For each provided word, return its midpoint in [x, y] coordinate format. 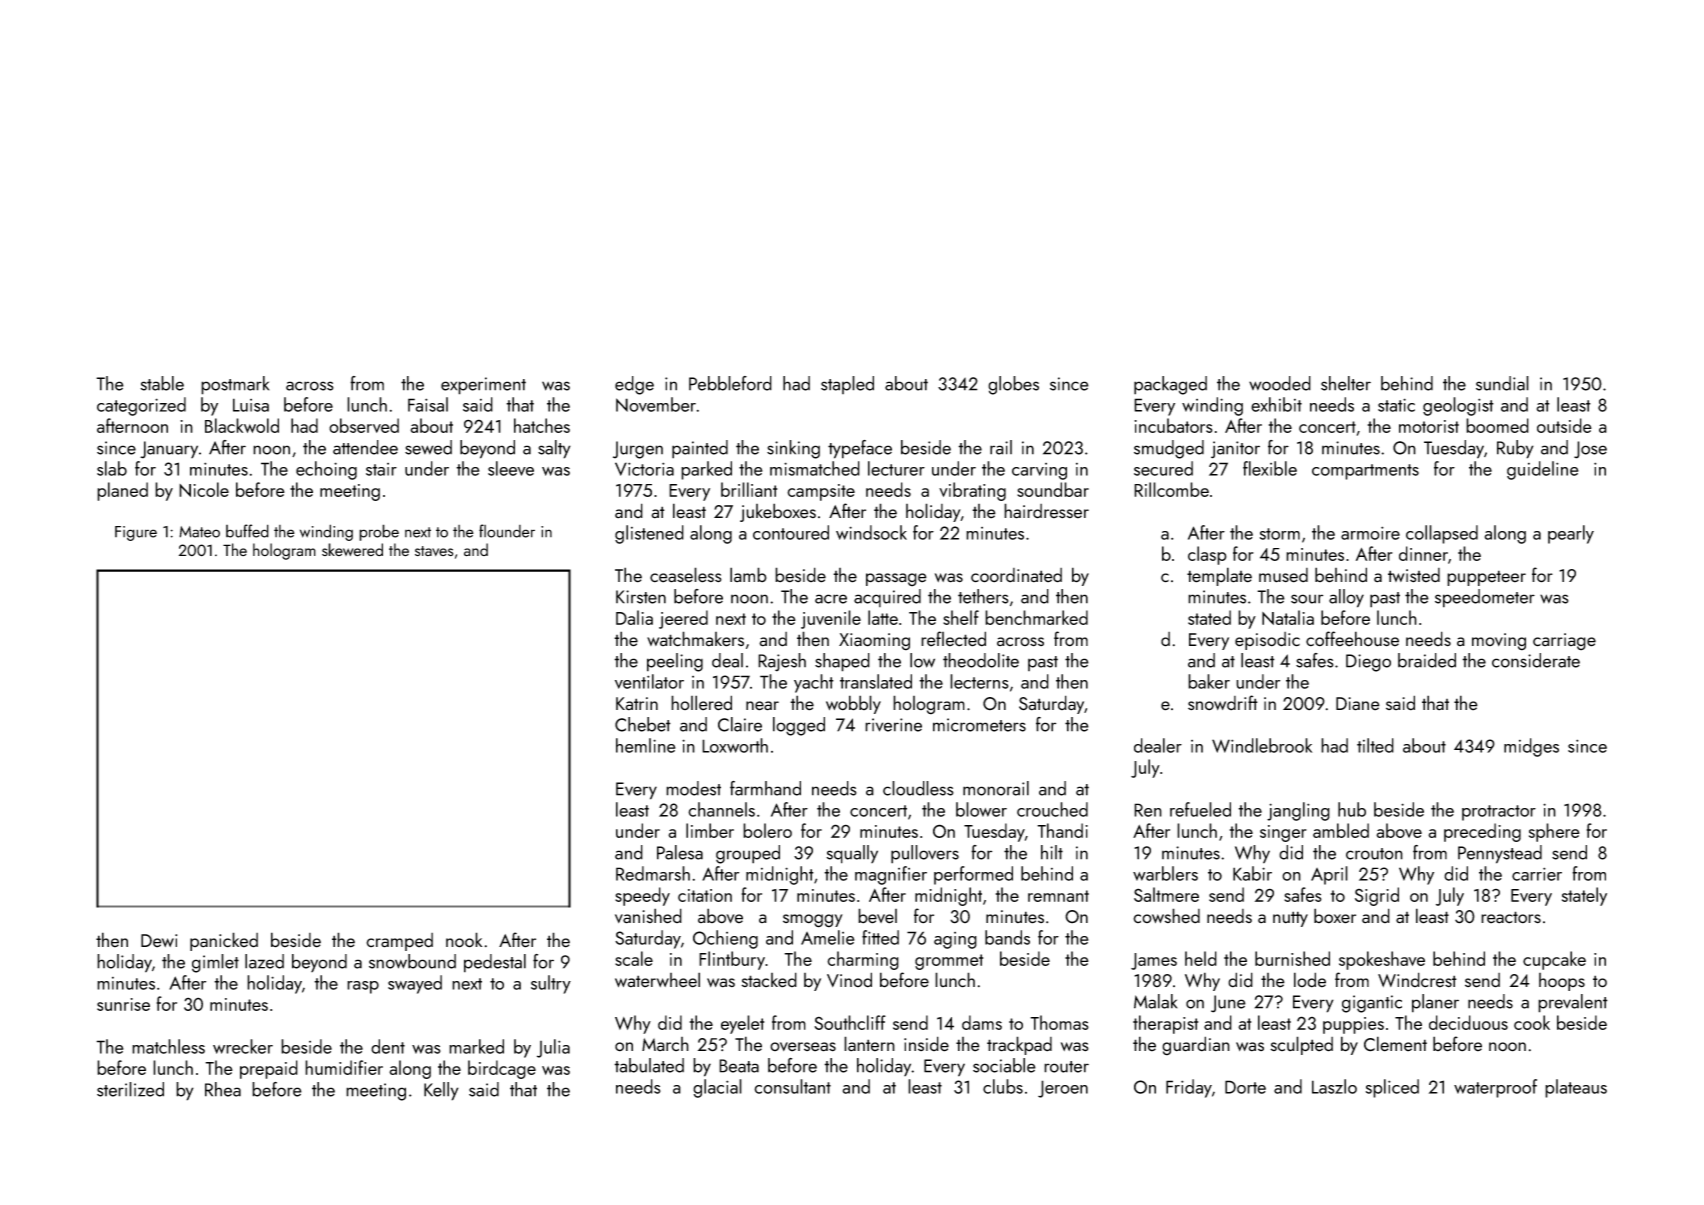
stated [1209, 617]
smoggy [813, 921]
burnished [1292, 958]
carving [1039, 471]
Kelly [441, 1091]
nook [464, 940]
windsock [871, 532]
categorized [141, 406]
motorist [1429, 426]
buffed [247, 531]
